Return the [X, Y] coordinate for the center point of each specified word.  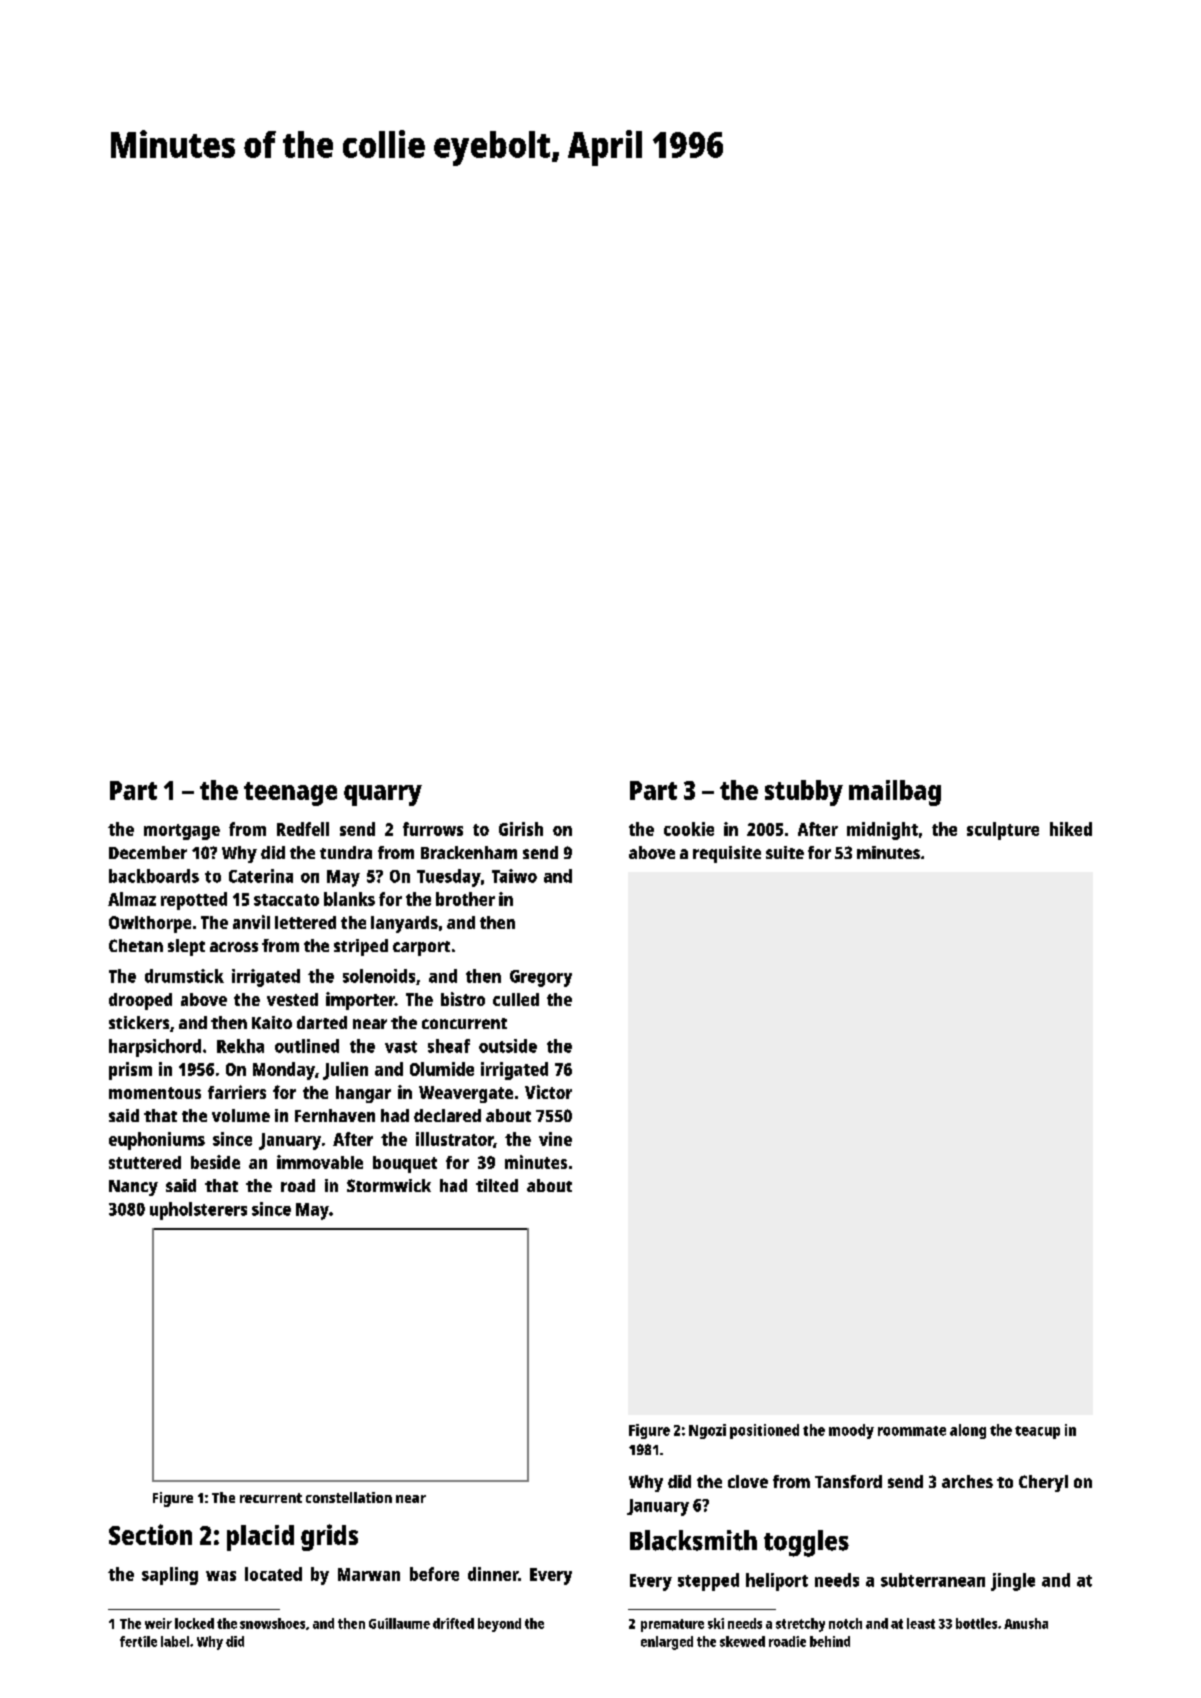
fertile [138, 1641]
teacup [1037, 1432]
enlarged [667, 1643]
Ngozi [707, 1431]
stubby [804, 793]
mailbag [895, 793]
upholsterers [198, 1211]
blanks [349, 899]
